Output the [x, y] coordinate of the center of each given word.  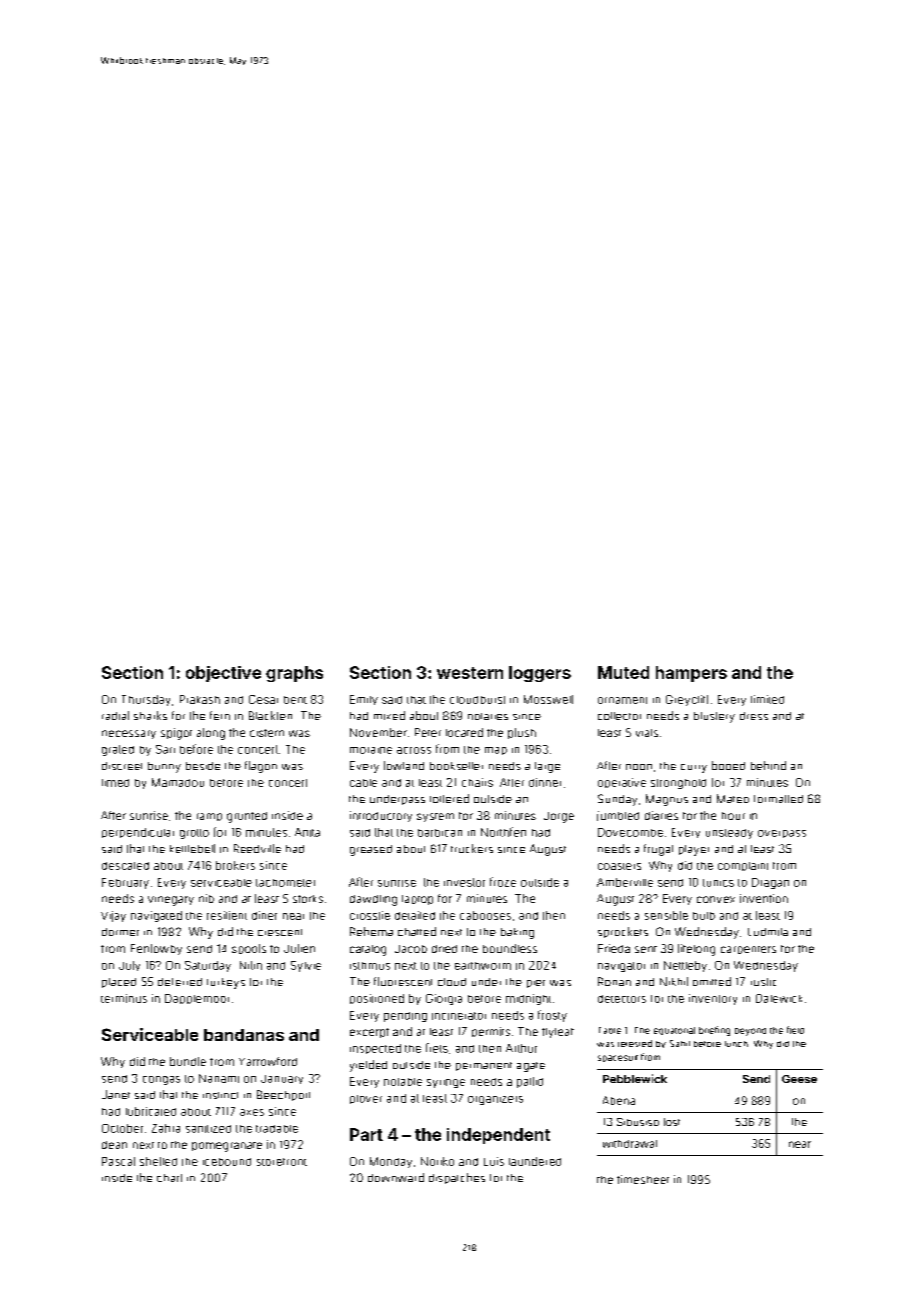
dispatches [457, 1178]
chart [169, 1178]
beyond [750, 1032]
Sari [165, 749]
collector [619, 716]
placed [119, 983]
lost [672, 1122]
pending [405, 1017]
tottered [449, 798]
